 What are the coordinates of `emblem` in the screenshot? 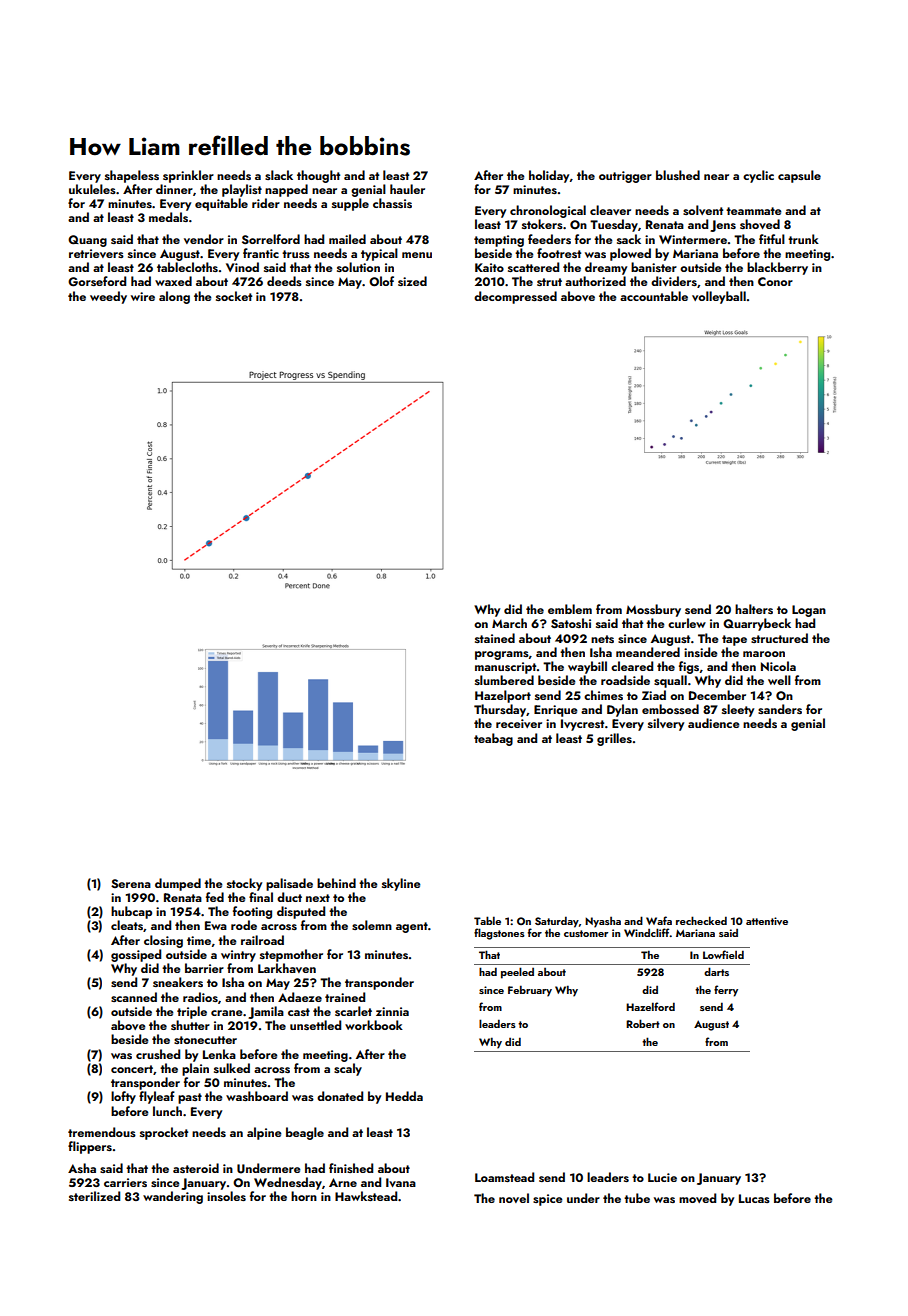 It's located at (570, 609).
